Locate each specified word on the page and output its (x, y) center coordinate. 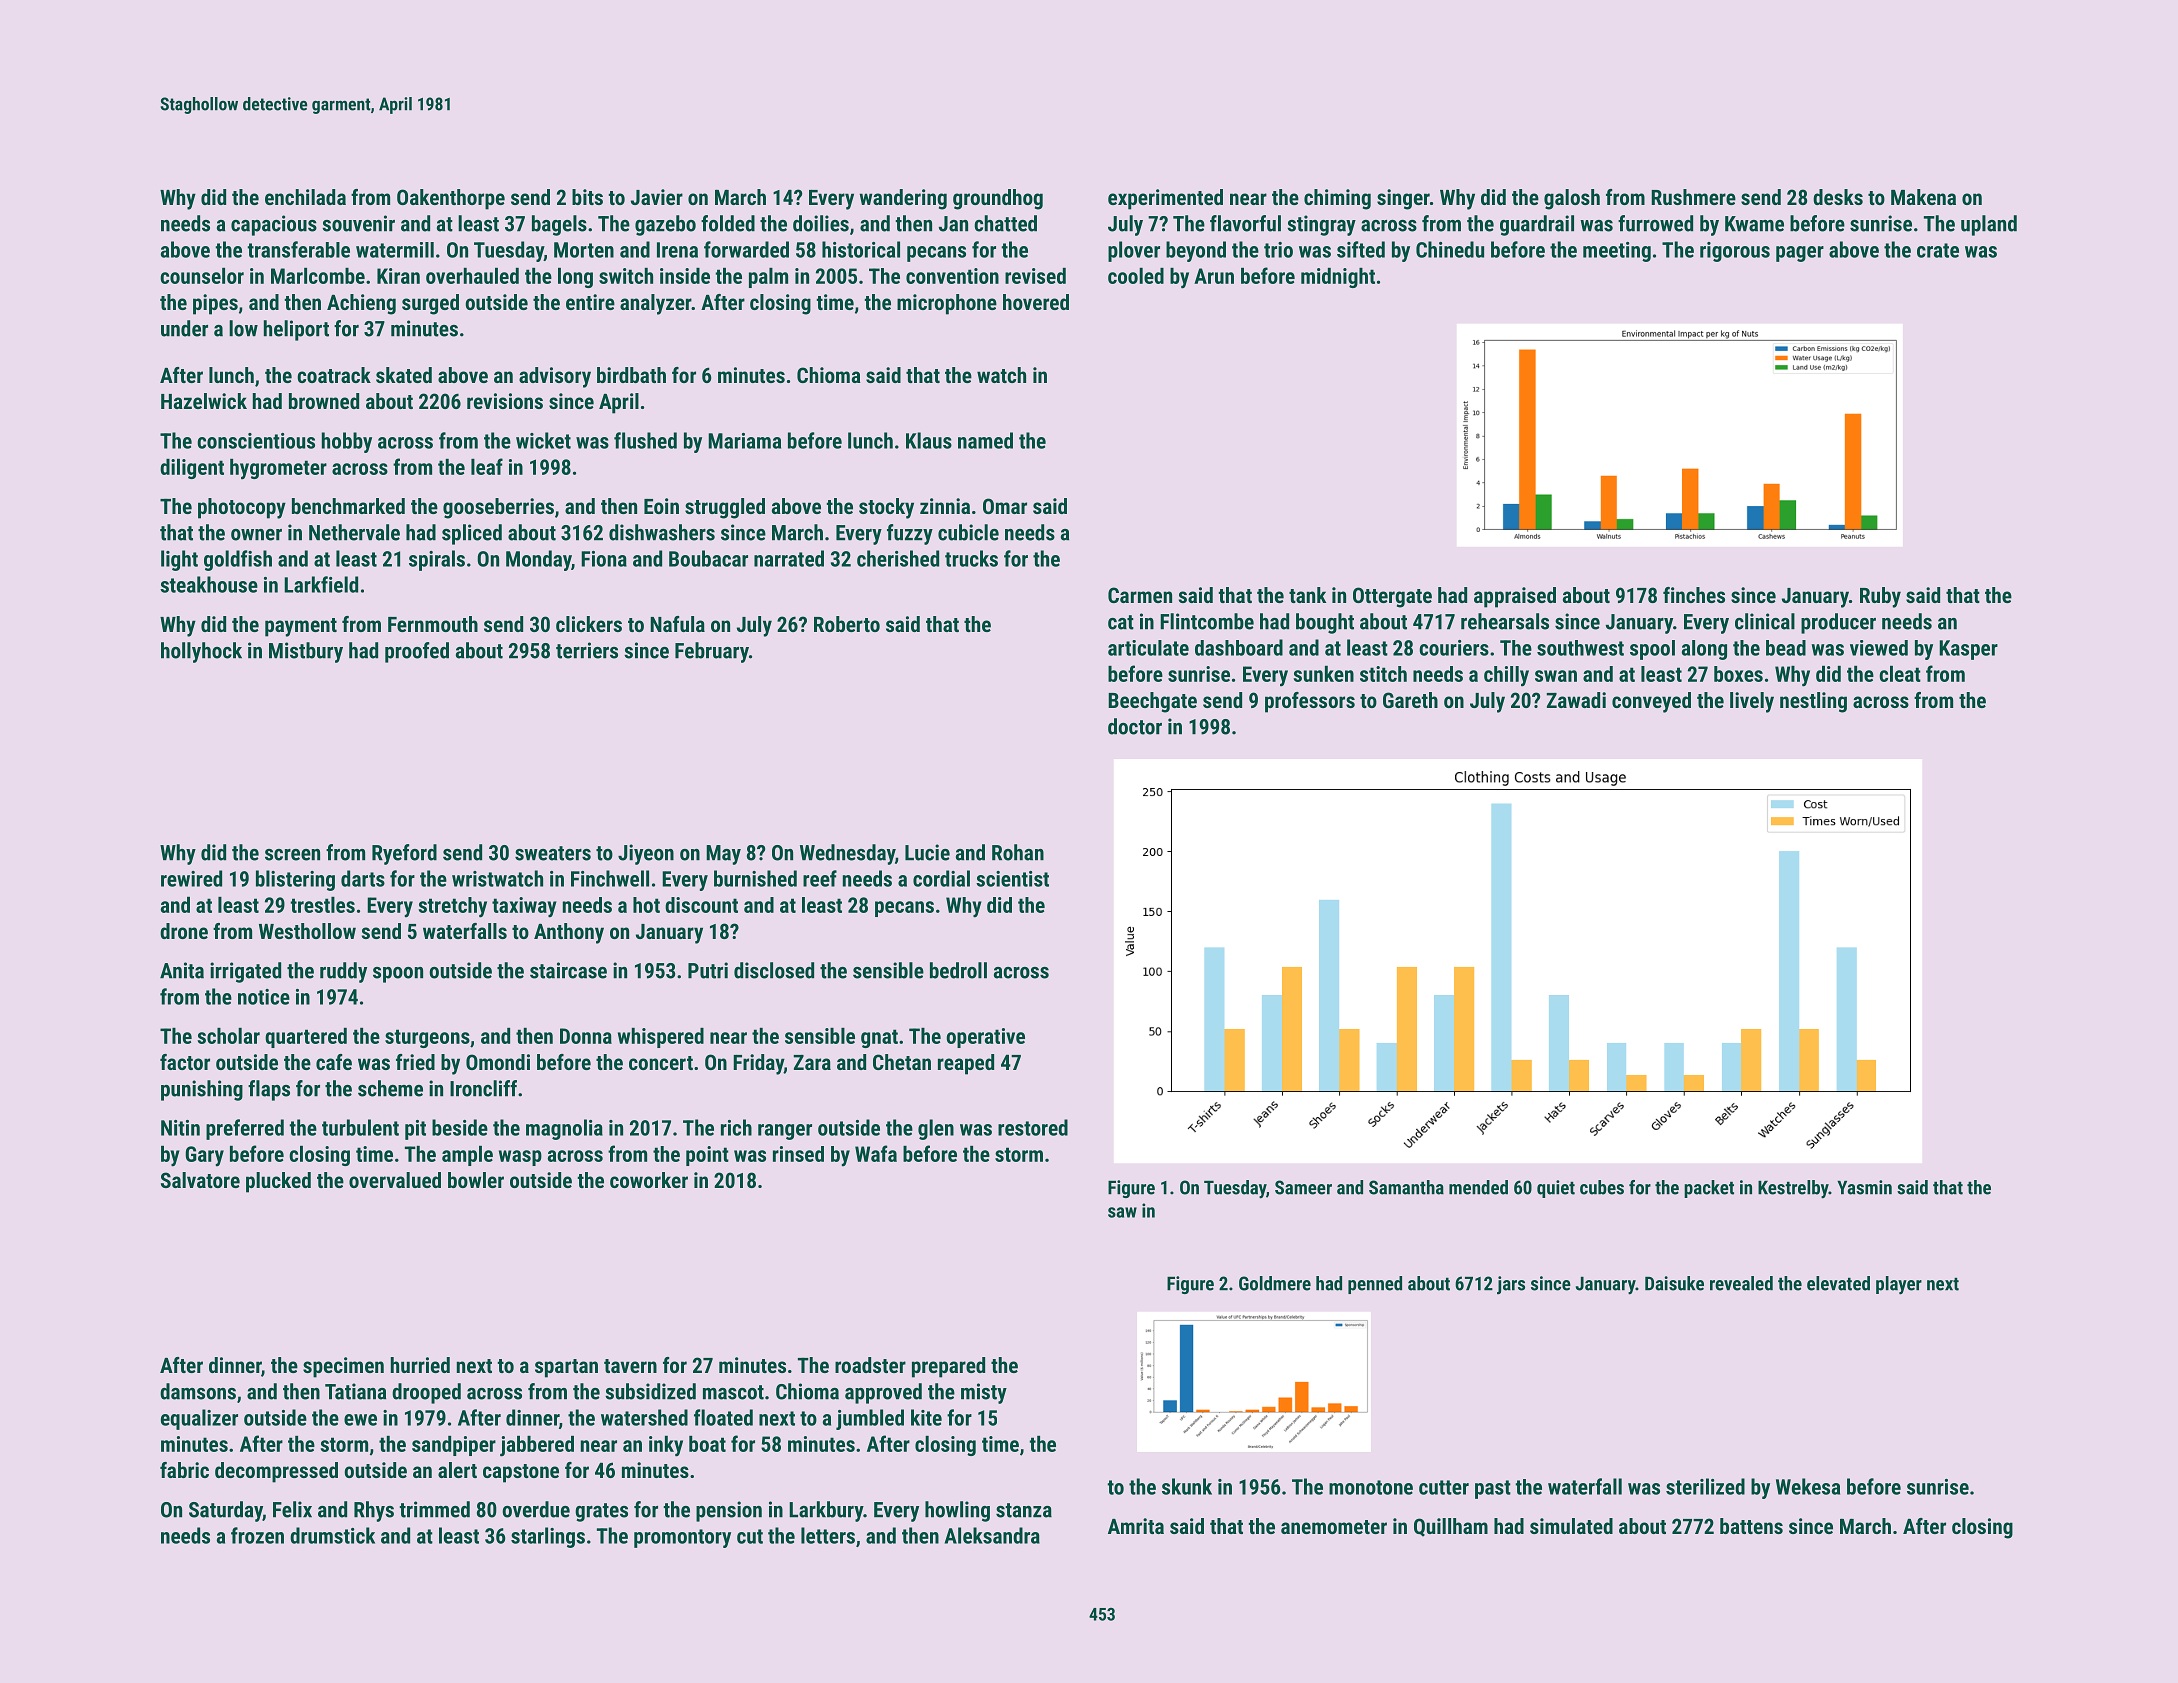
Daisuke (1674, 1283)
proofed (417, 652)
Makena (1923, 197)
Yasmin (1864, 1187)
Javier (657, 197)
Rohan (1018, 852)
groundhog (998, 199)
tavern (630, 1366)
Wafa (876, 1153)
